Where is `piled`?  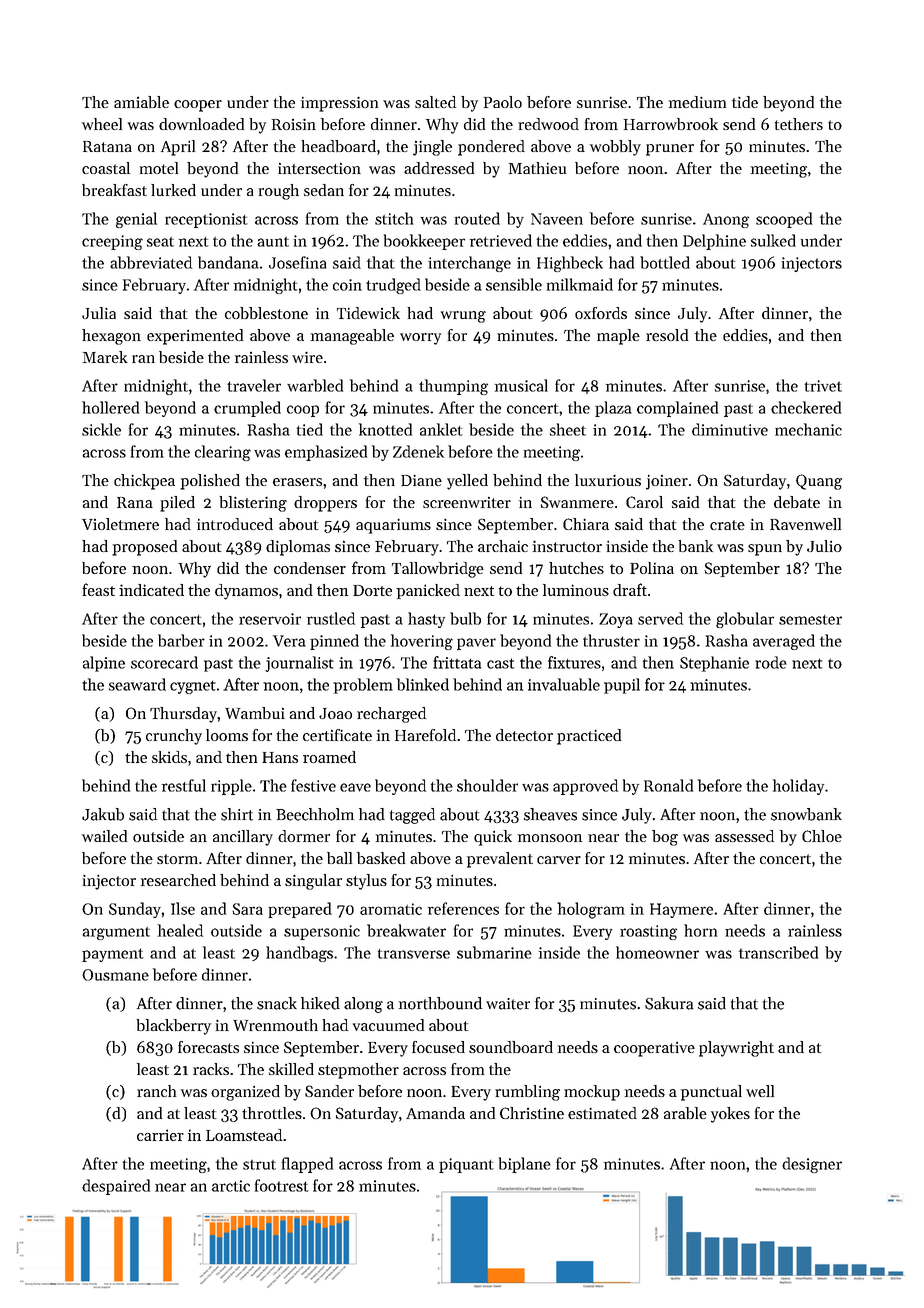 piled is located at coordinates (177, 504).
